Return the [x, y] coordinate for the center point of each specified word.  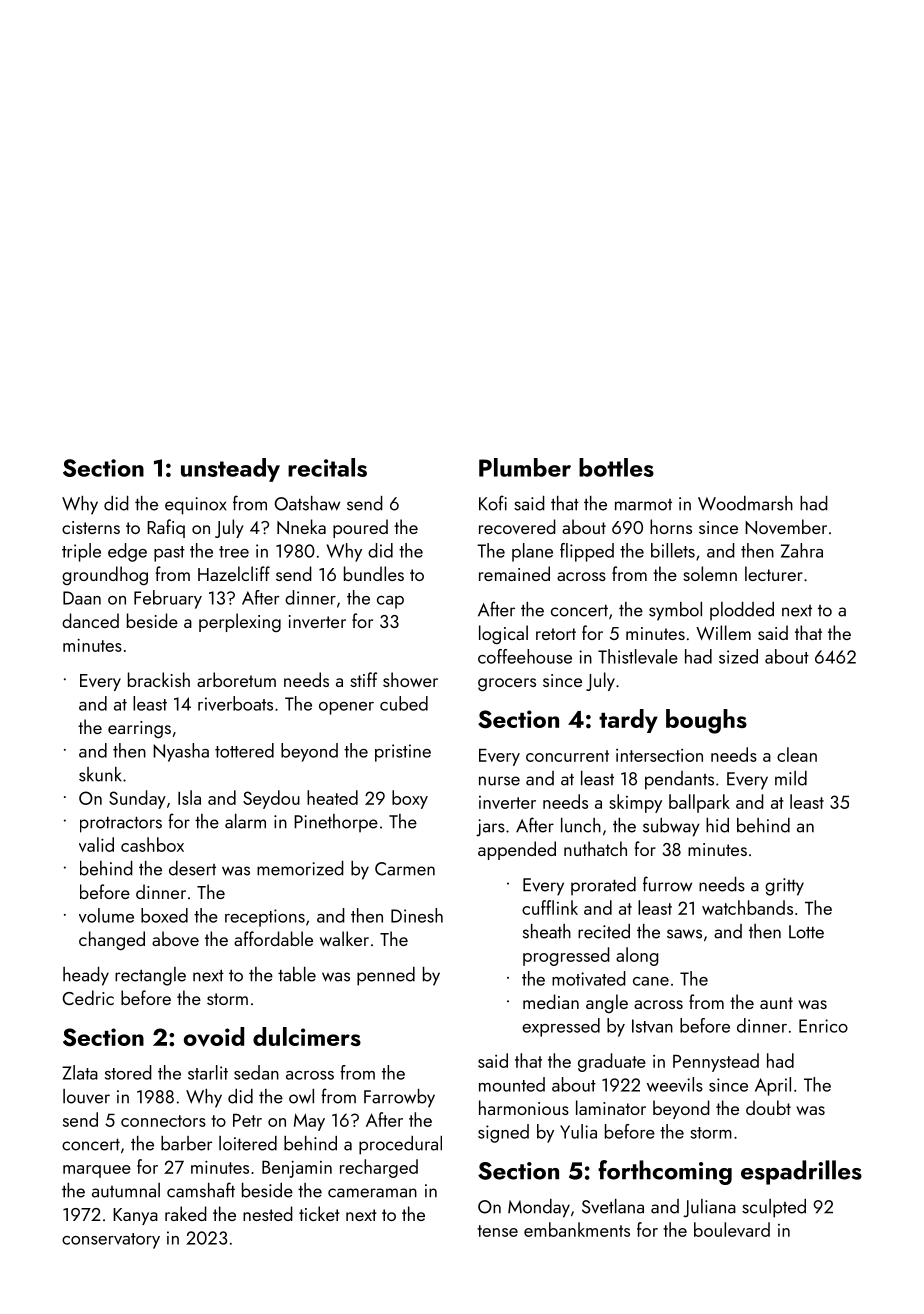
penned [386, 976]
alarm [245, 821]
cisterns [91, 527]
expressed [561, 1027]
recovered [517, 526]
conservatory [111, 1241]
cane [651, 981]
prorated [603, 886]
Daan [82, 598]
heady [86, 976]
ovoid [214, 1037]
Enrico [823, 1026]
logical [503, 634]
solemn [710, 573]
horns [671, 526]
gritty [784, 887]
